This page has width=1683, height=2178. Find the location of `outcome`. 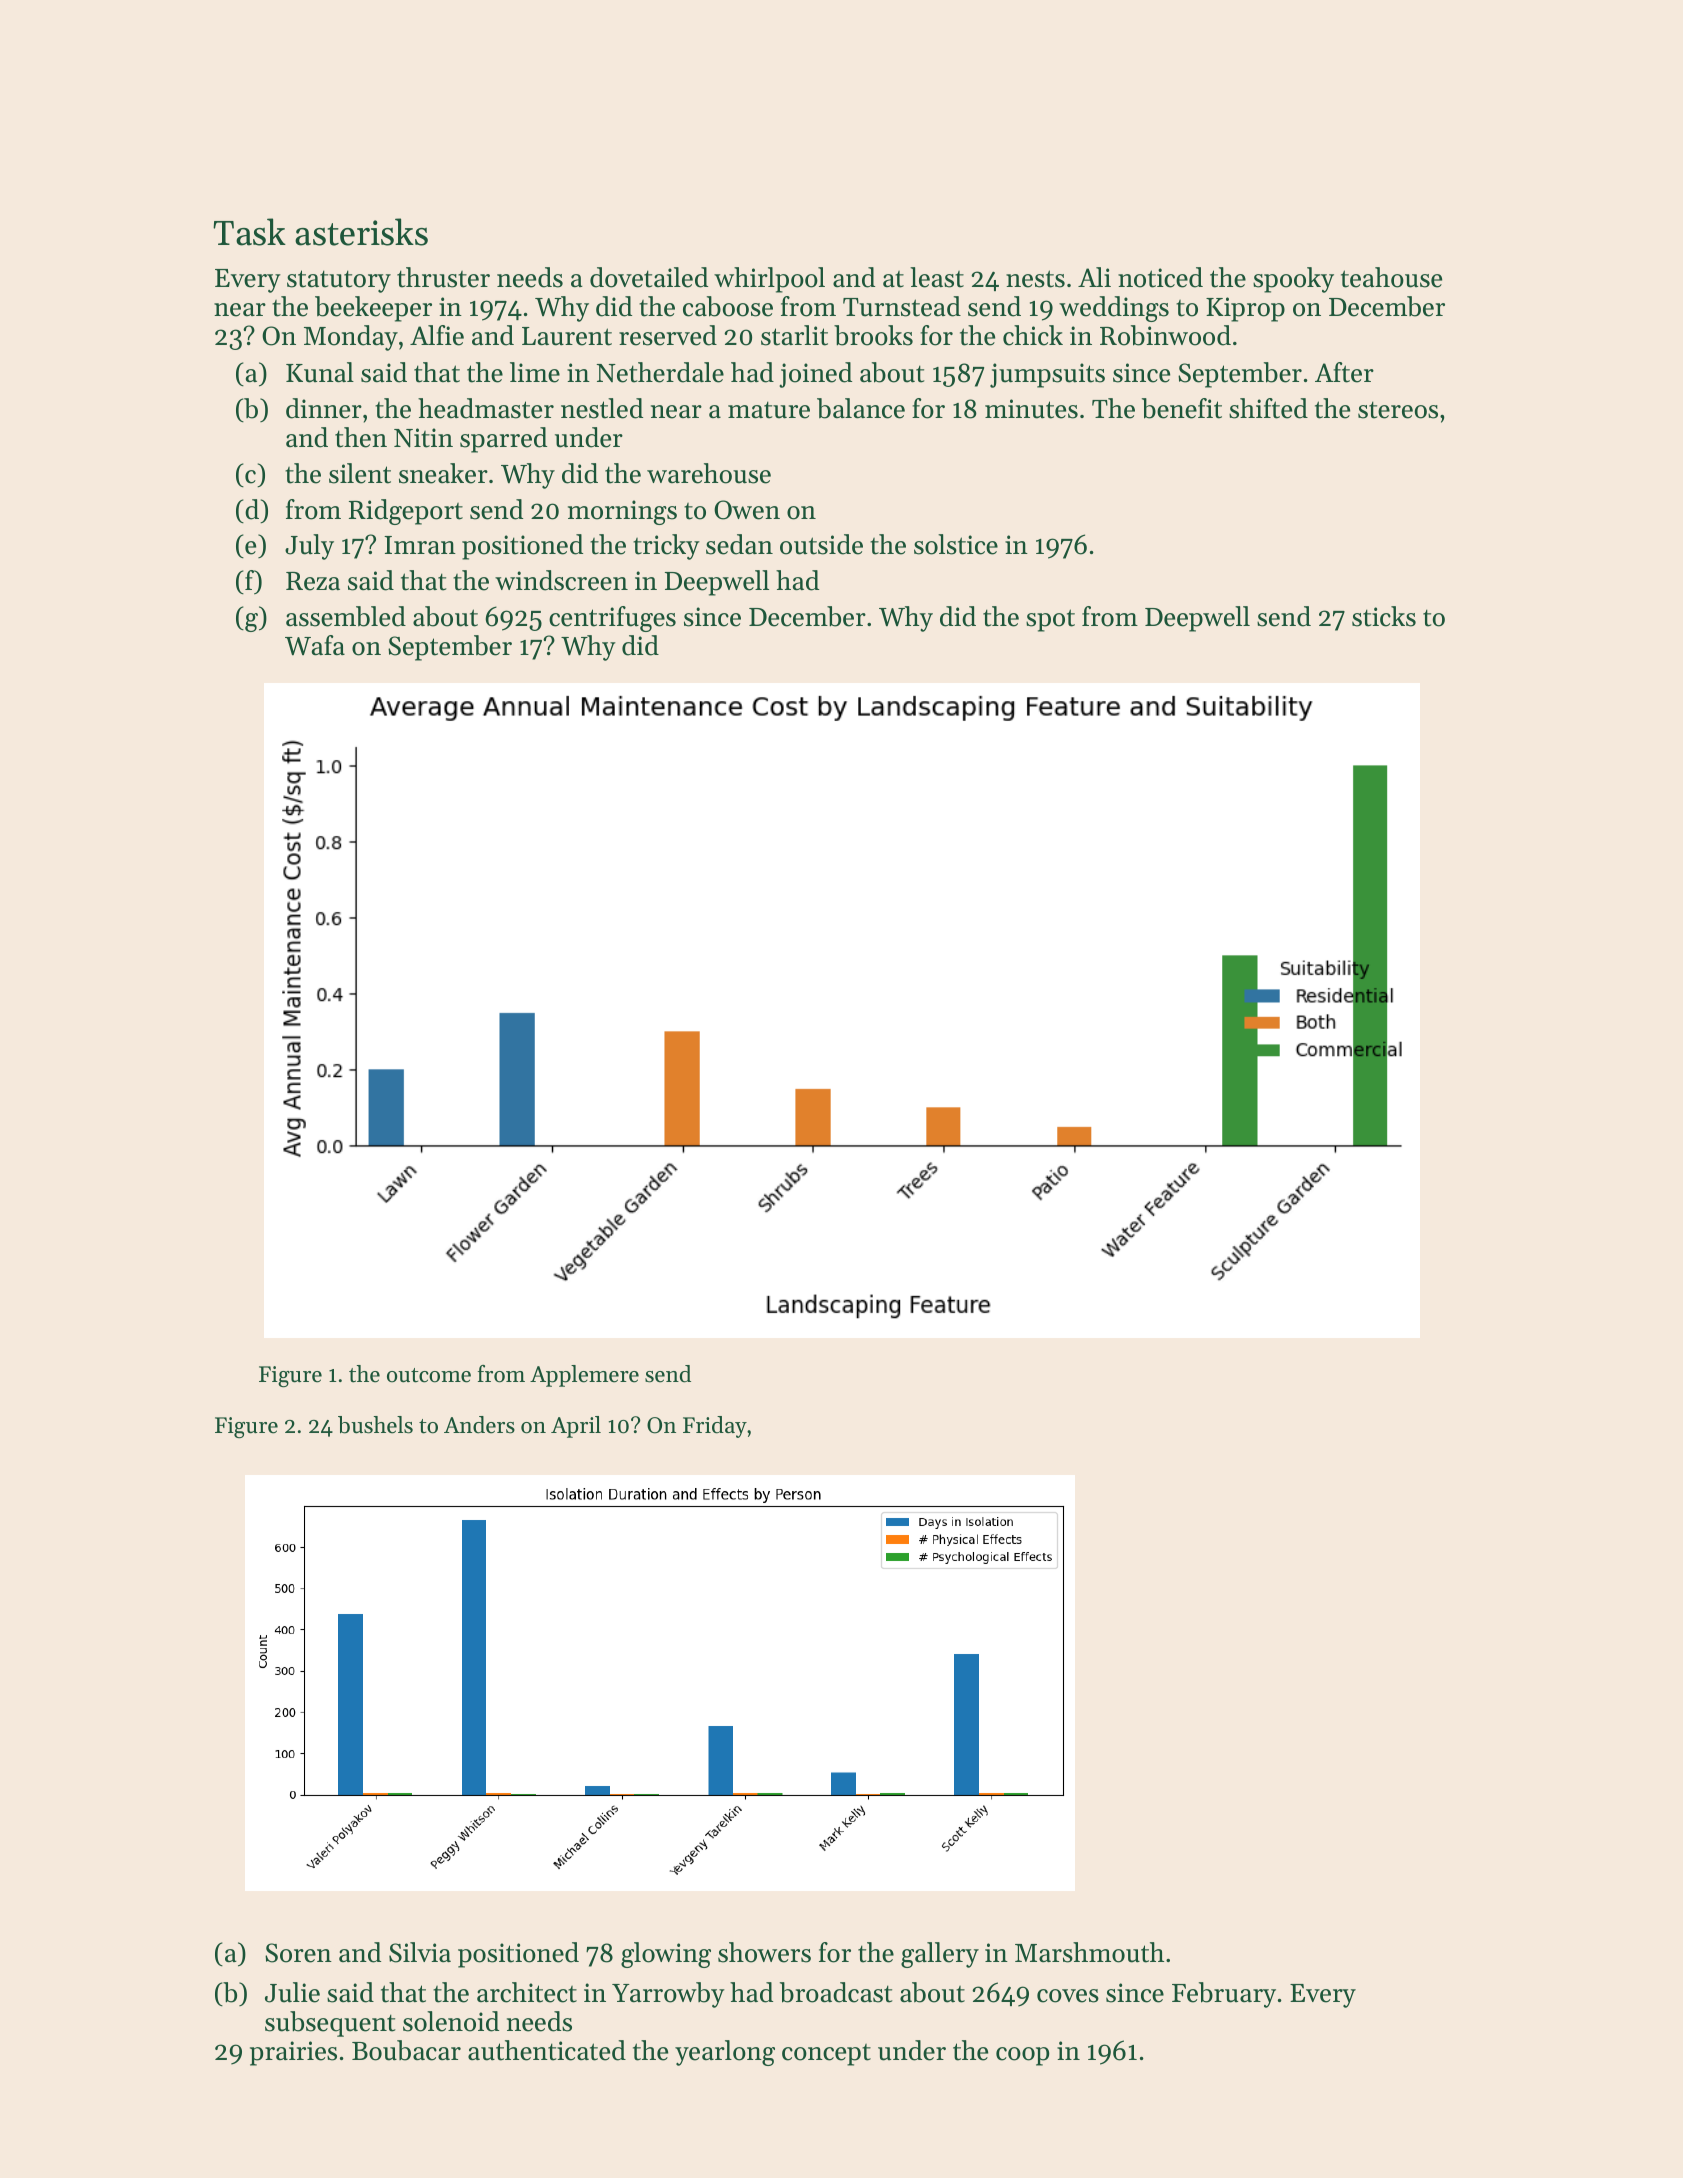

outcome is located at coordinates (429, 1375).
